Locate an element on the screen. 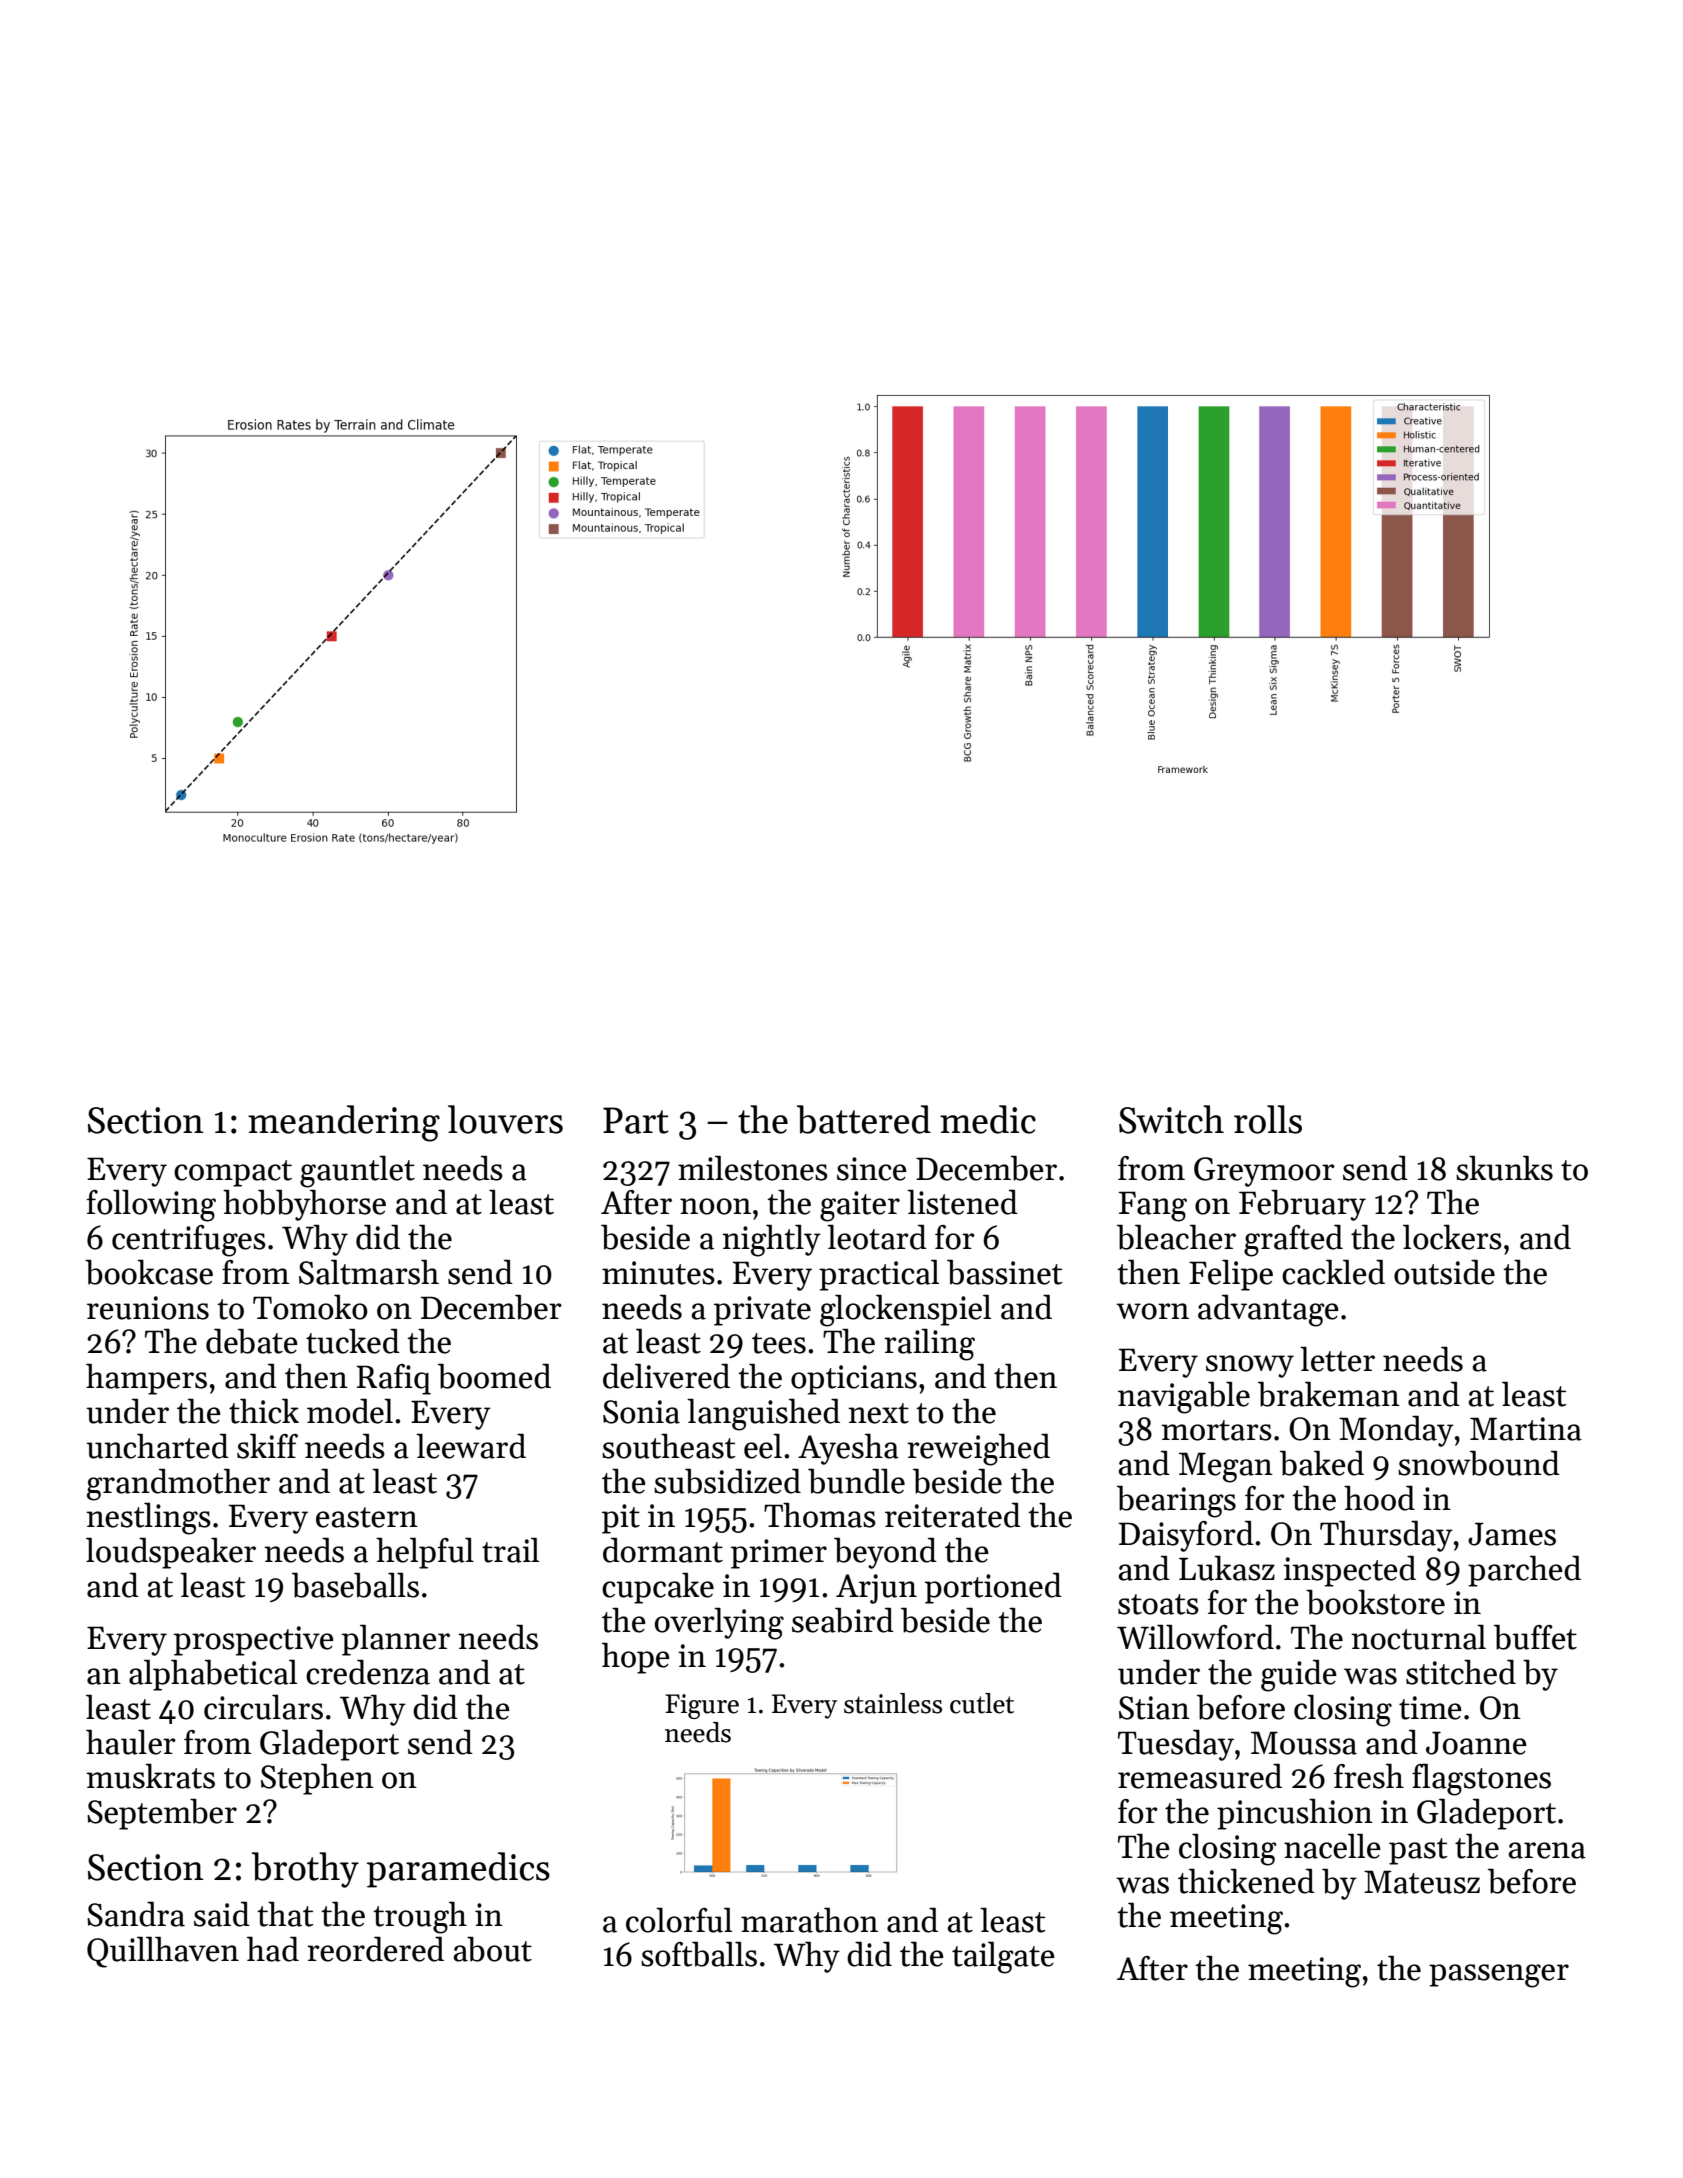 Image resolution: width=1683 pixels, height=2178 pixels. loudspeaker is located at coordinates (171, 1553).
